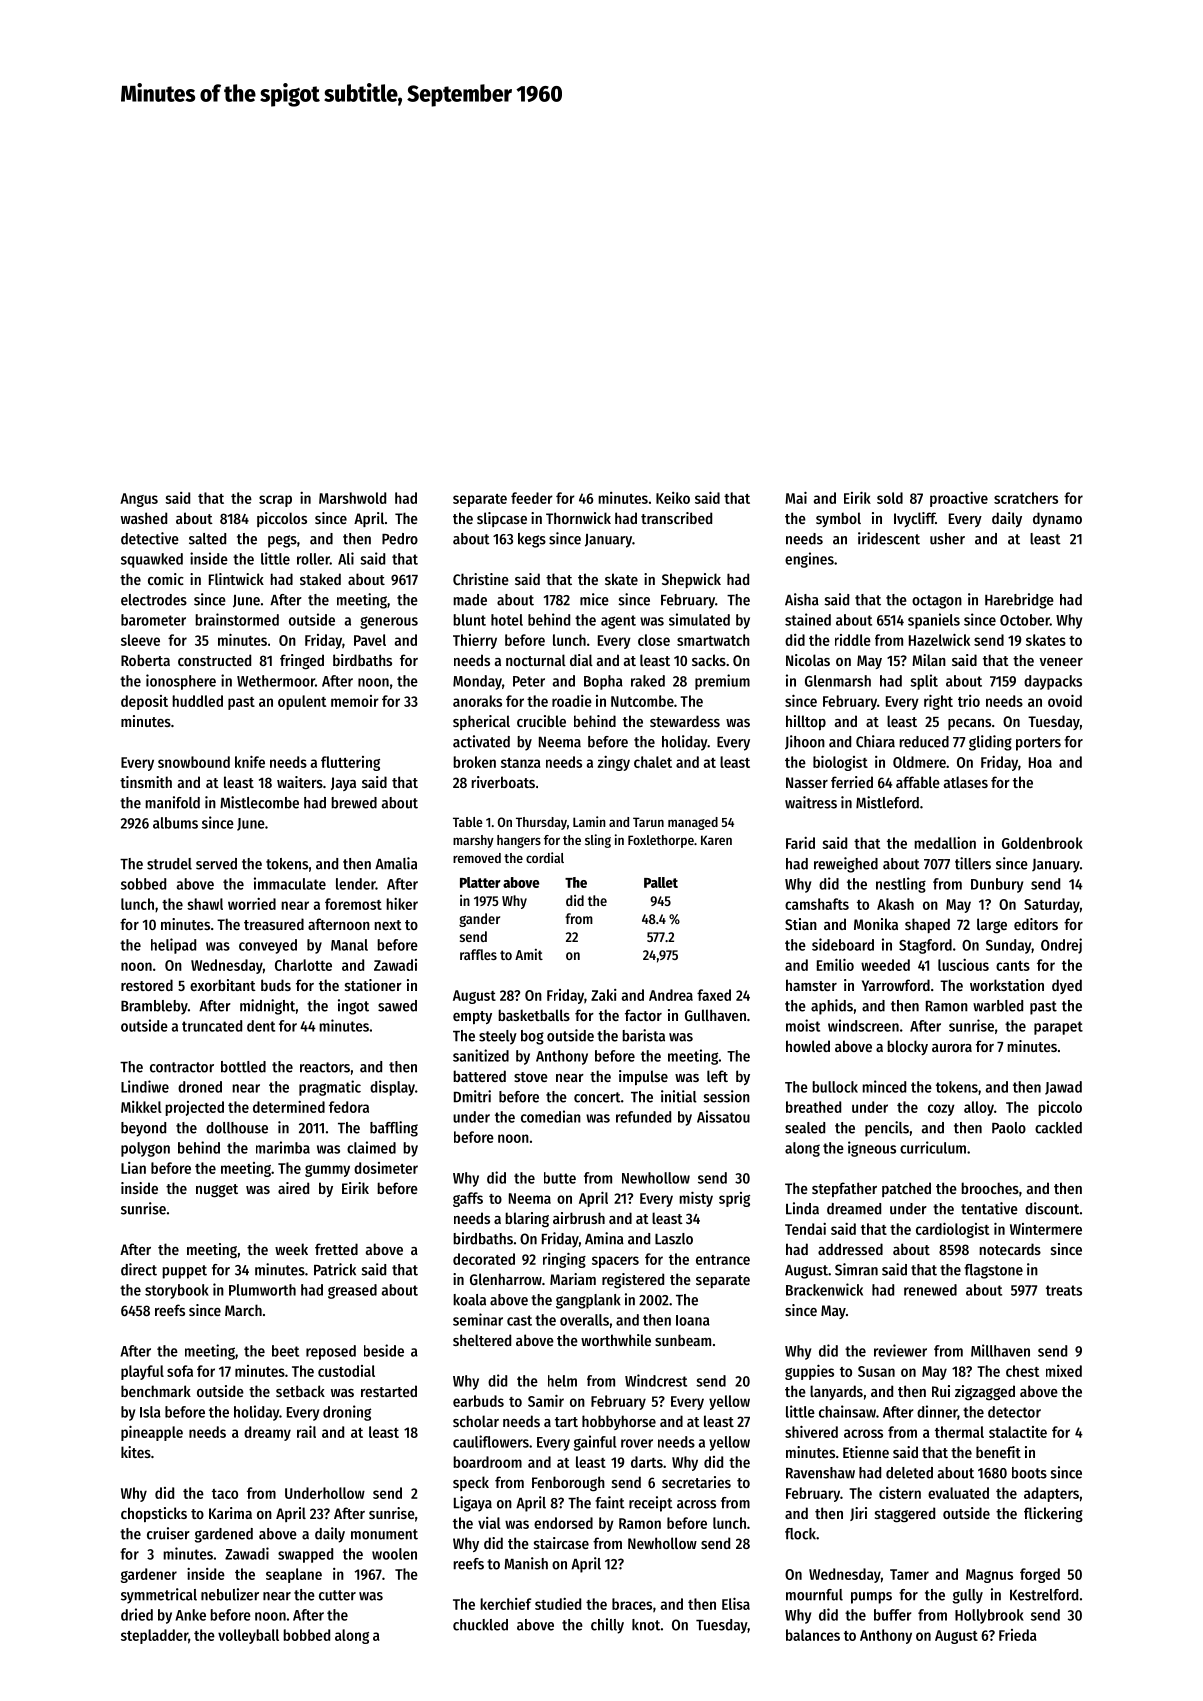 Image resolution: width=1203 pixels, height=1701 pixels. I want to click on sleeve, so click(140, 640).
